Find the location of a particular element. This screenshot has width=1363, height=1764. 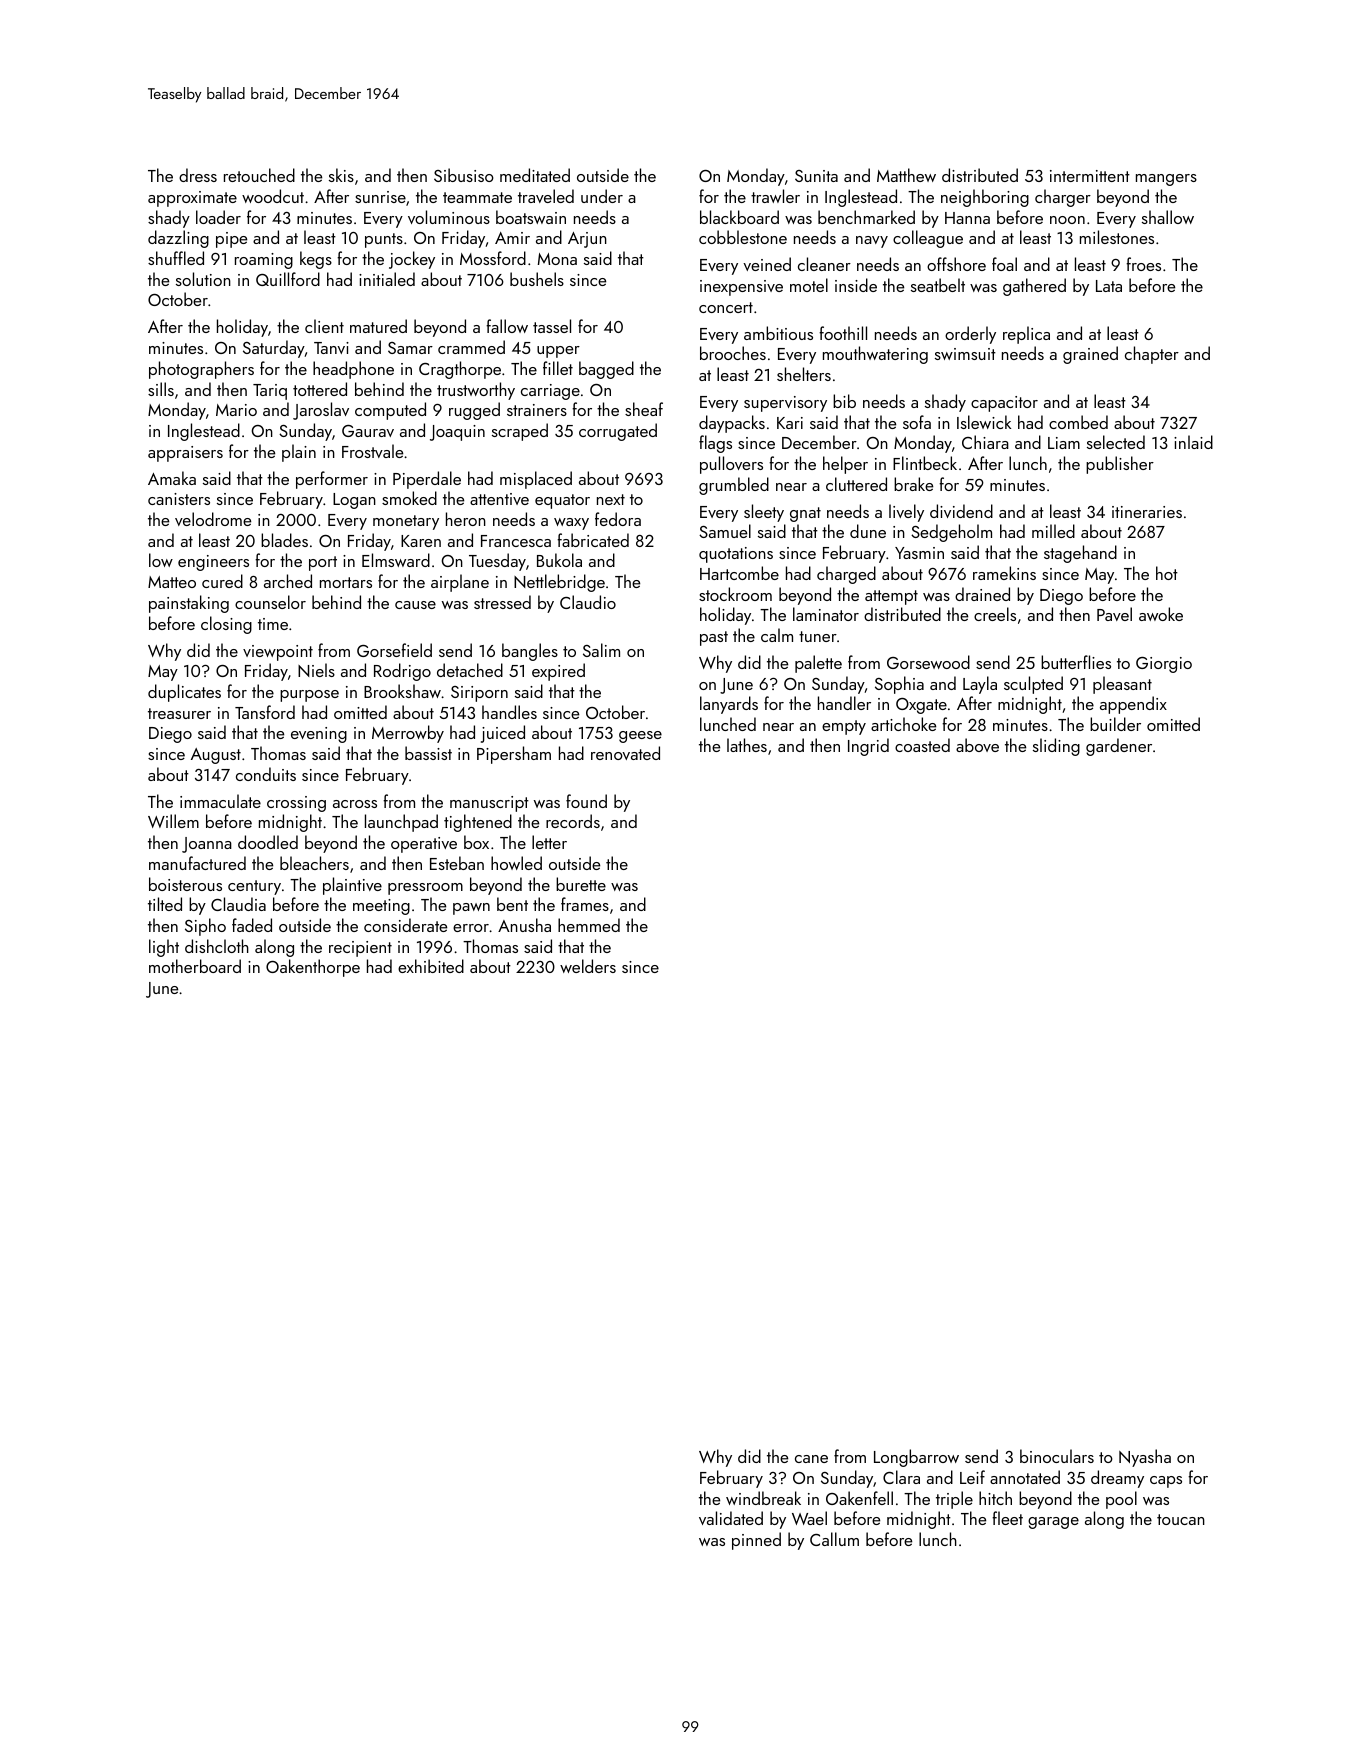

motherboard is located at coordinates (195, 966).
